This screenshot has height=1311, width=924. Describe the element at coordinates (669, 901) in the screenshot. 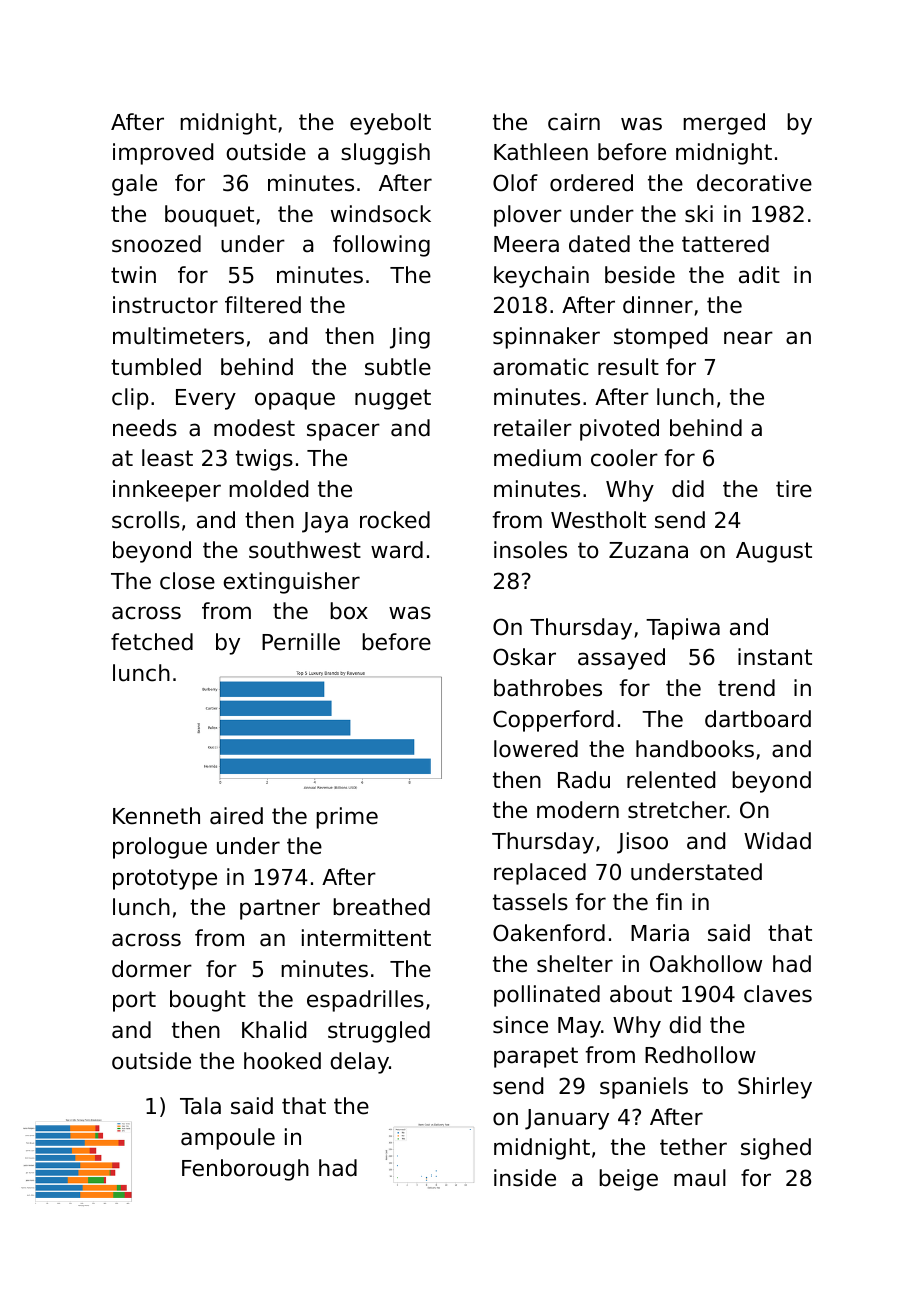

I see `fin` at that location.
